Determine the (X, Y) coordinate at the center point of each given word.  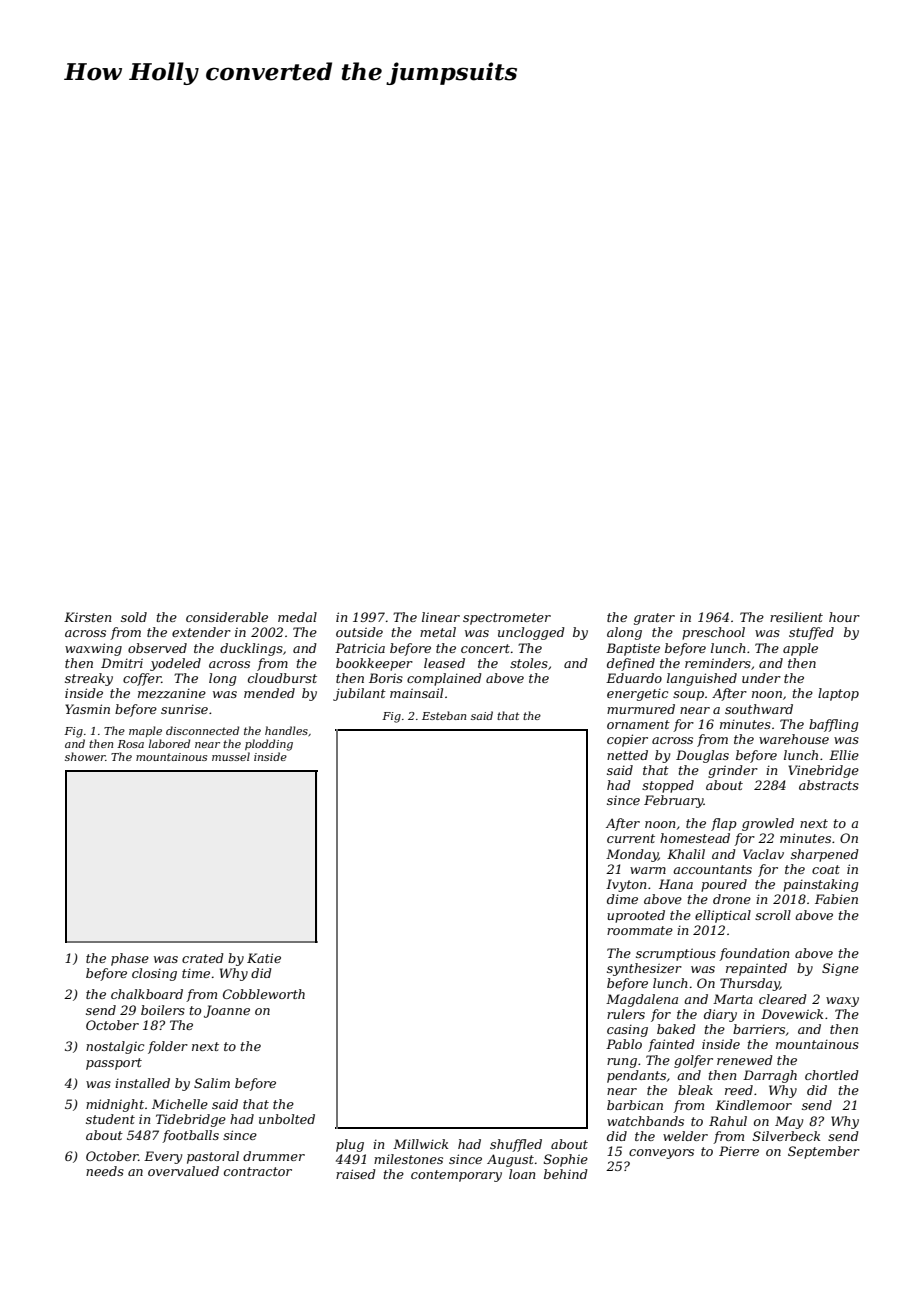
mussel (231, 756)
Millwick (420, 1144)
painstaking (820, 885)
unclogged (531, 633)
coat (826, 869)
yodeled (175, 664)
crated (203, 958)
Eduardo (634, 678)
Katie (264, 958)
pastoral (213, 1157)
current (631, 838)
